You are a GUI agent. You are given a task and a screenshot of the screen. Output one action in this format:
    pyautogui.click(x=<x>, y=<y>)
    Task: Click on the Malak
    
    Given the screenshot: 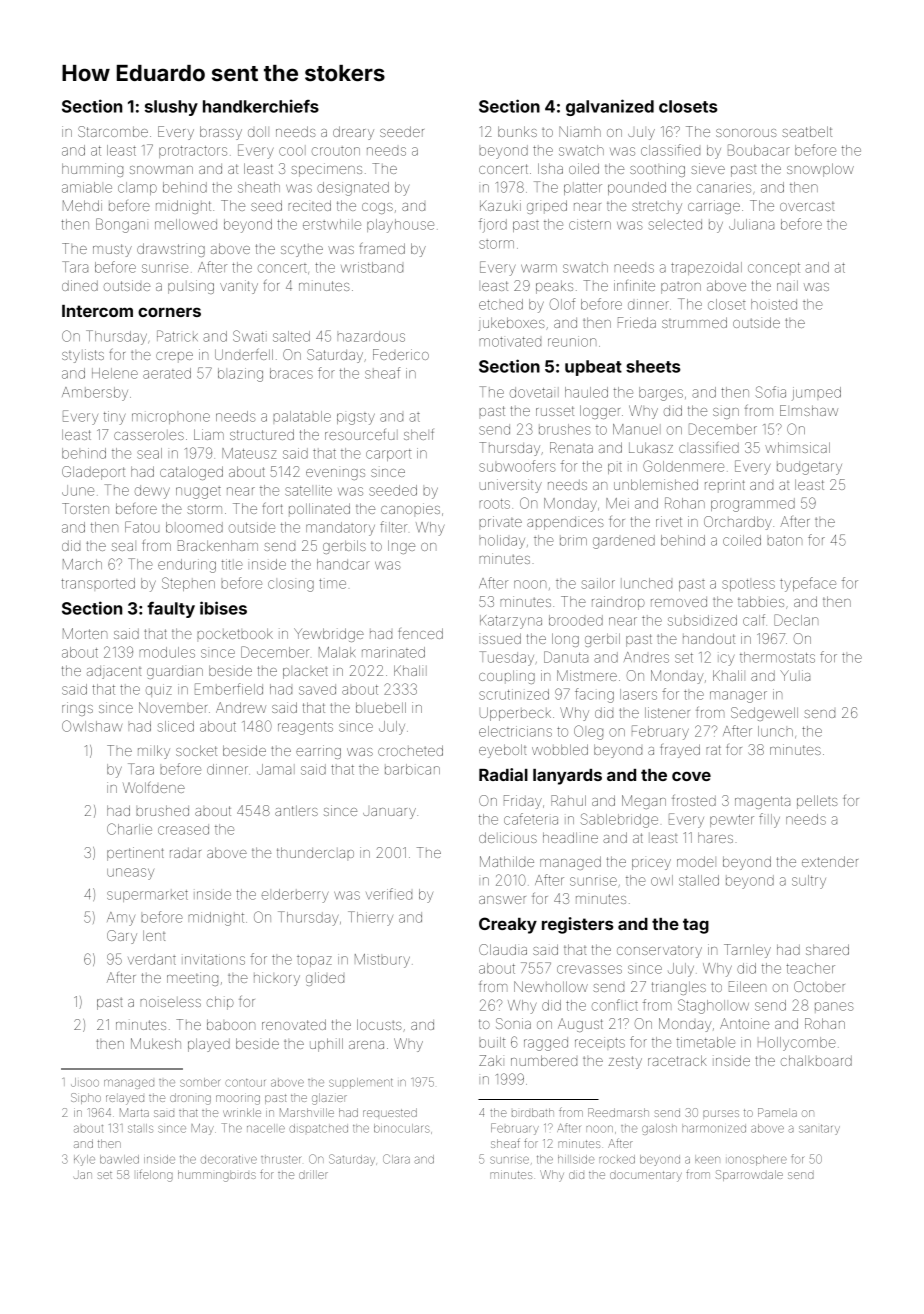 What is the action you would take?
    pyautogui.click(x=337, y=652)
